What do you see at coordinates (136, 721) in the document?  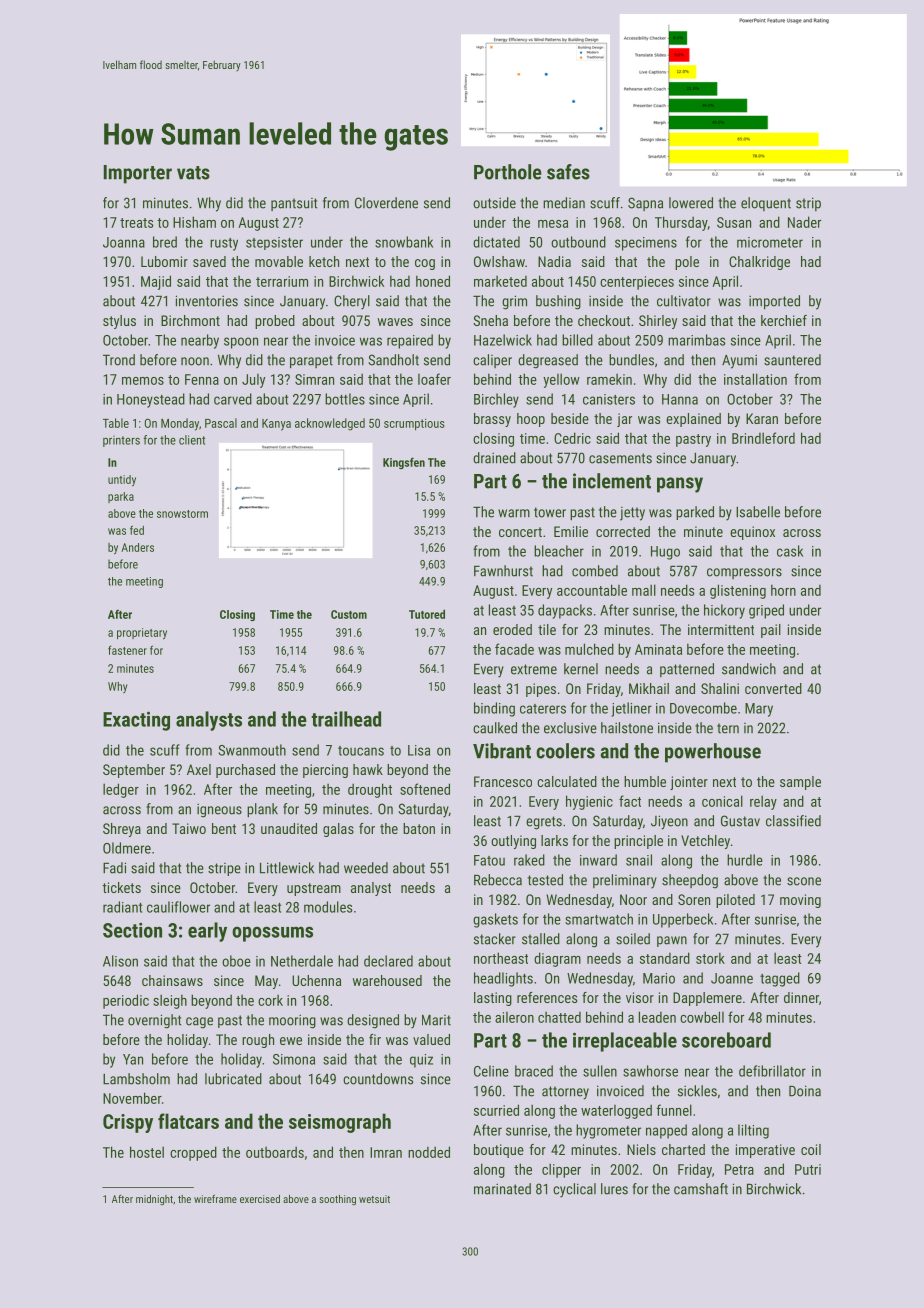 I see `Exacting` at bounding box center [136, 721].
